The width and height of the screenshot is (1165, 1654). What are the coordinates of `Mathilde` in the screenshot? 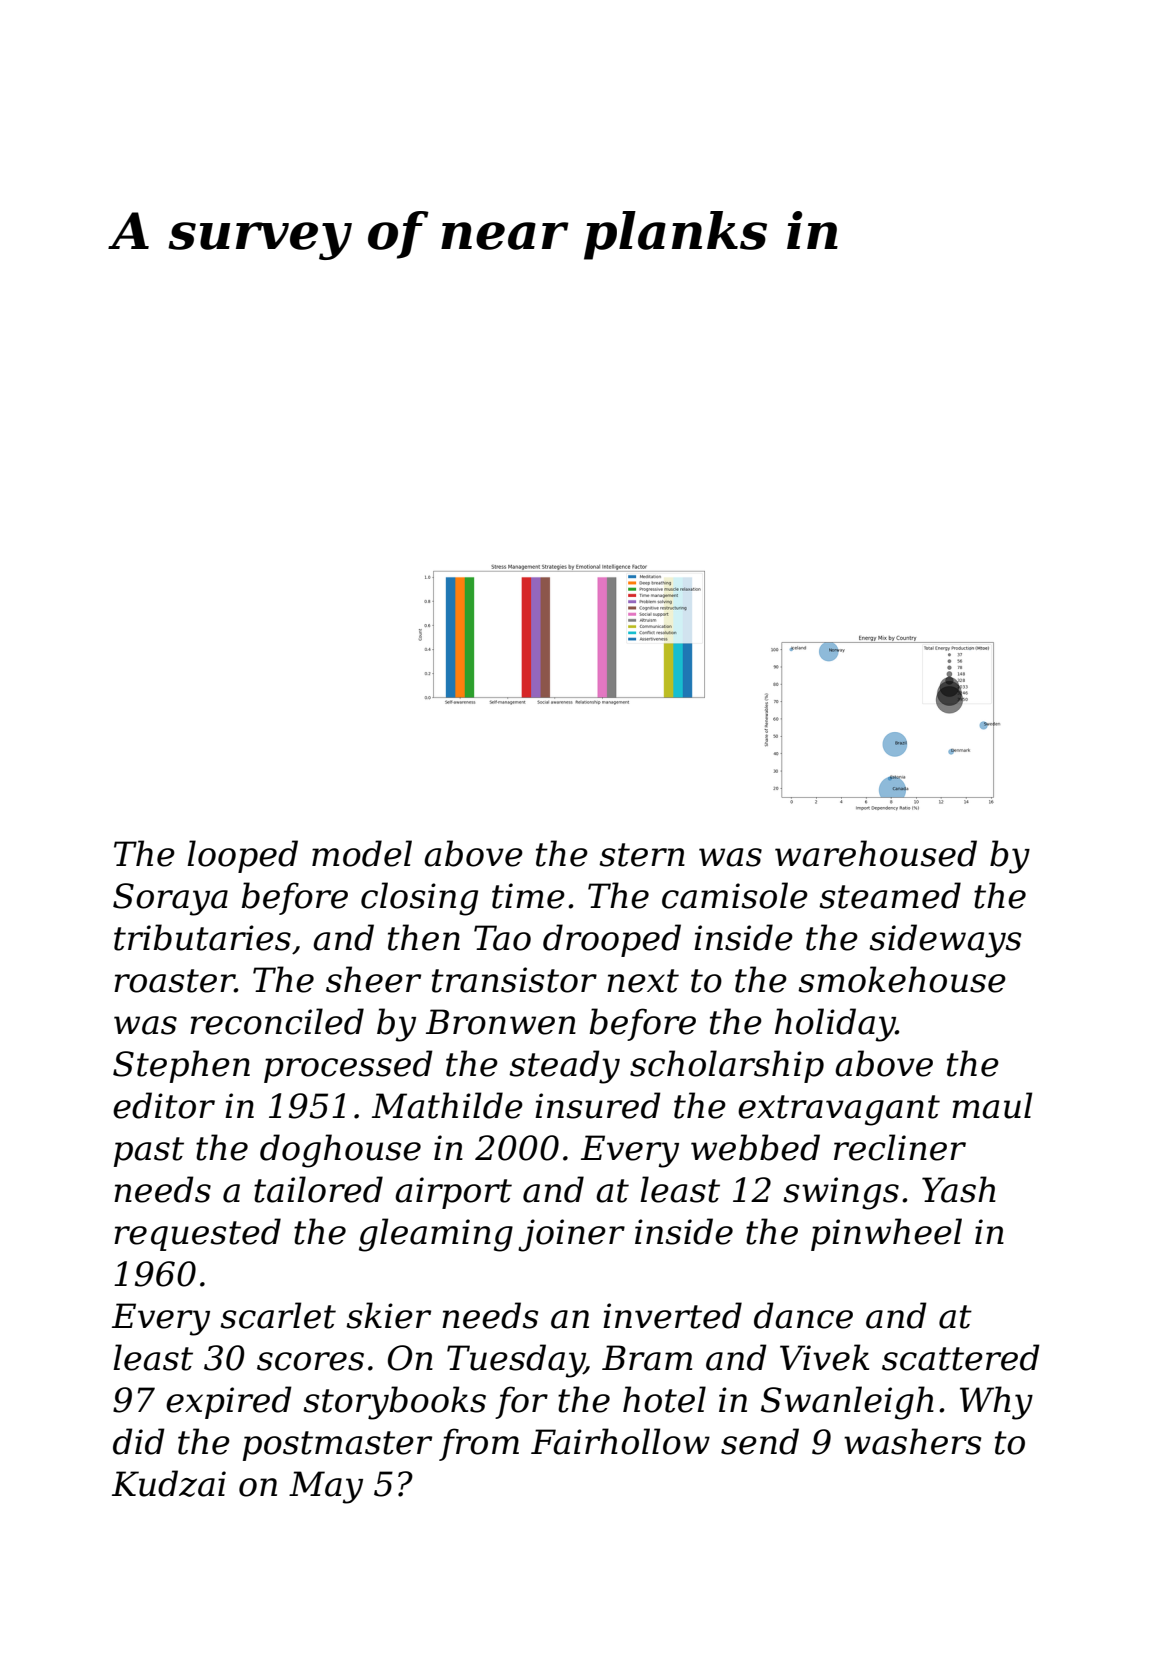 It's located at (447, 1105).
